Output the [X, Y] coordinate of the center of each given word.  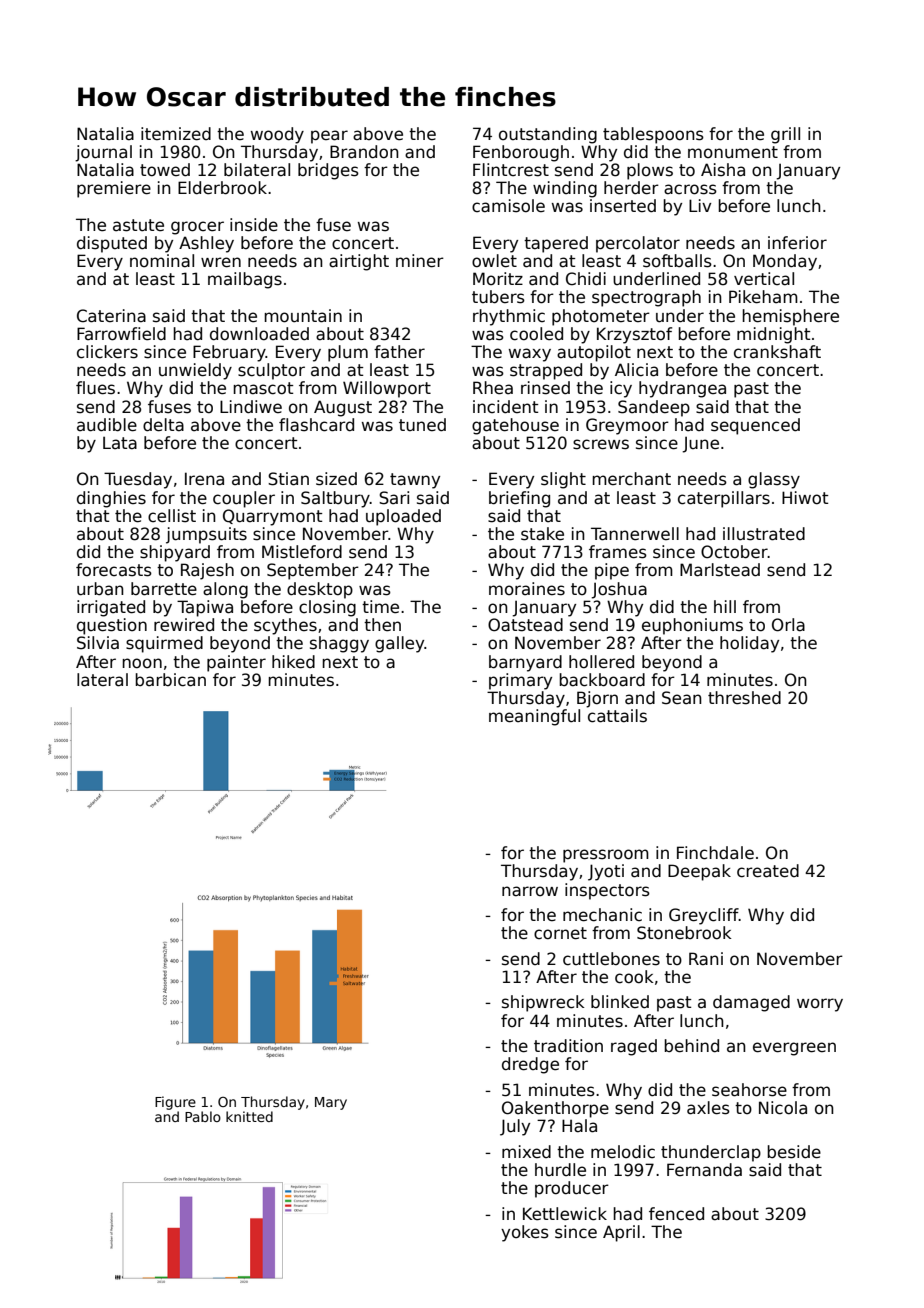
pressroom [606, 856]
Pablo [203, 1116]
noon [142, 663]
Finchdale [715, 853]
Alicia [636, 370]
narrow [530, 891]
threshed [744, 698]
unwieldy [195, 371]
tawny [415, 481]
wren [221, 262]
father [399, 352]
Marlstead [720, 570]
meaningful [534, 717]
